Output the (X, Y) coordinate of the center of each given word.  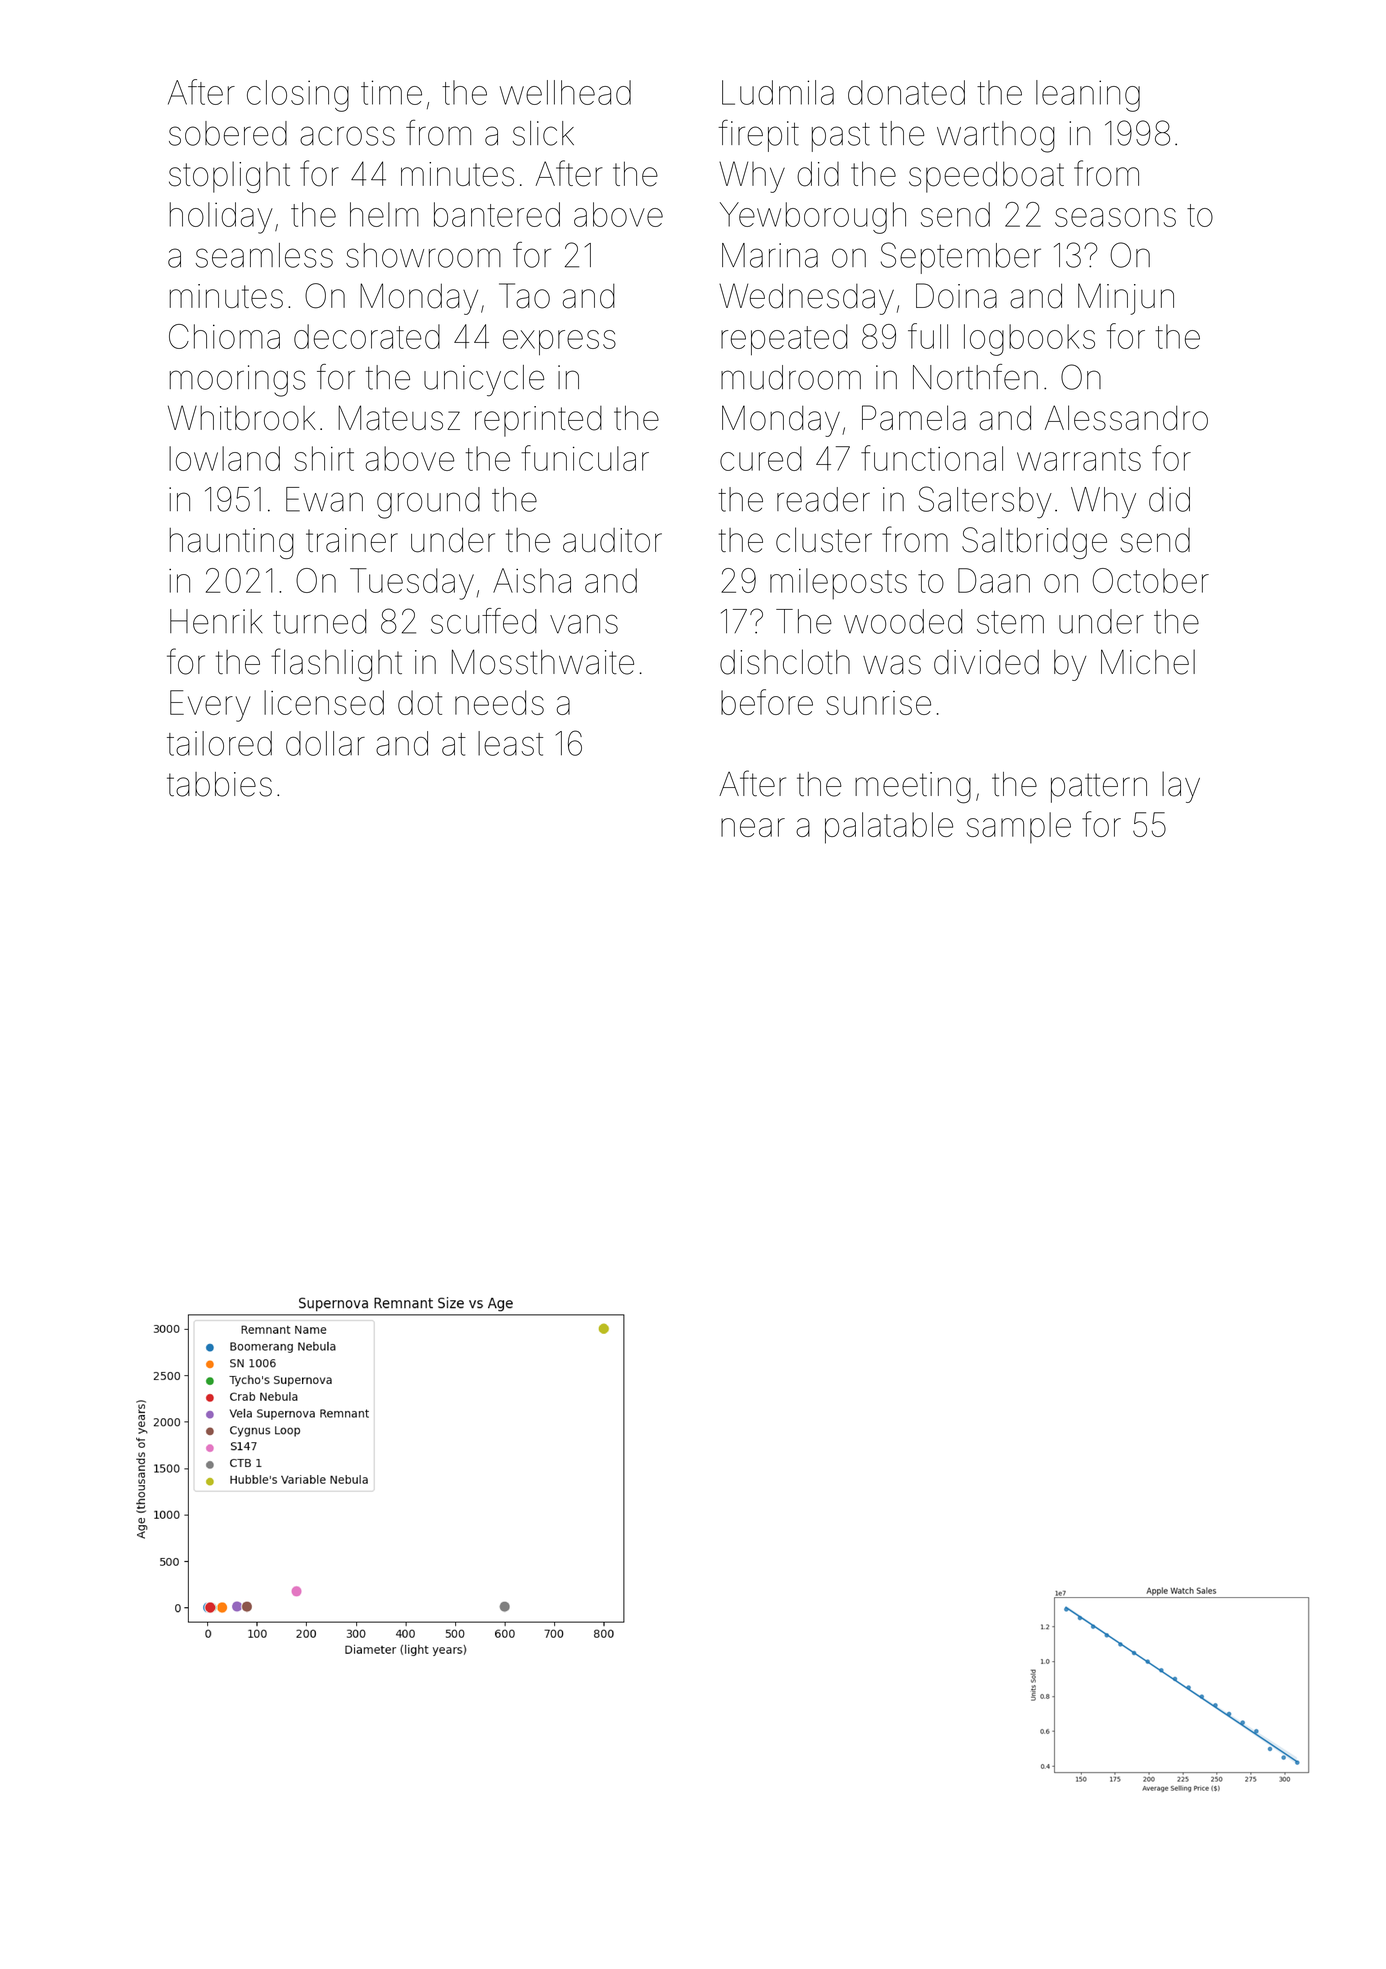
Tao (524, 296)
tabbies (219, 784)
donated (906, 92)
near (753, 827)
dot (420, 702)
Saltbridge (1034, 543)
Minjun (1126, 299)
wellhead (565, 92)
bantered (497, 214)
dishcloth (785, 662)
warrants (1079, 459)
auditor (612, 540)
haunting (232, 543)
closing (298, 96)
